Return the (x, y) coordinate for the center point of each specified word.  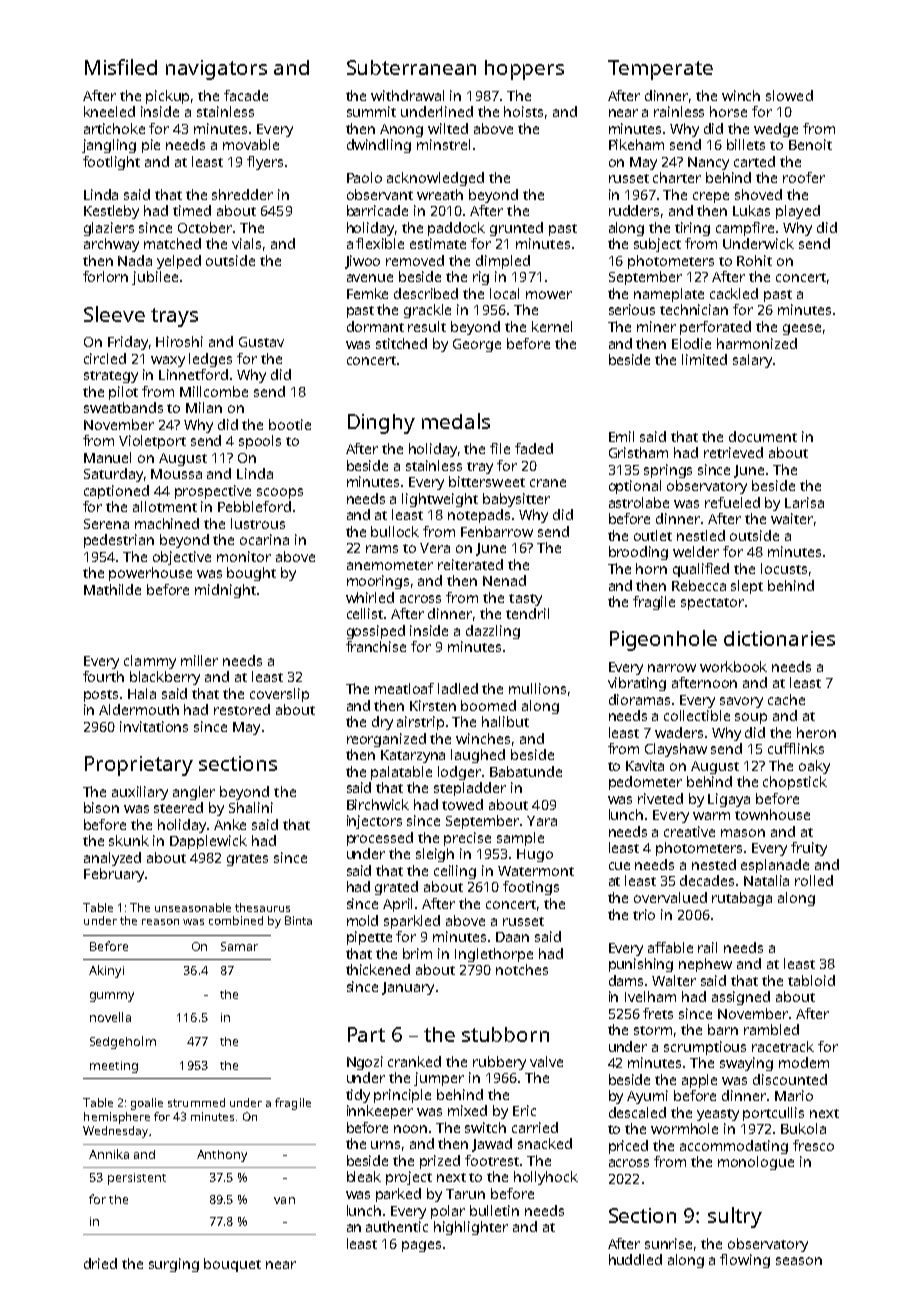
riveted (660, 798)
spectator (712, 604)
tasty (525, 600)
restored (242, 709)
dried (100, 1263)
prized (440, 1162)
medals (456, 421)
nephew (705, 965)
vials (246, 243)
